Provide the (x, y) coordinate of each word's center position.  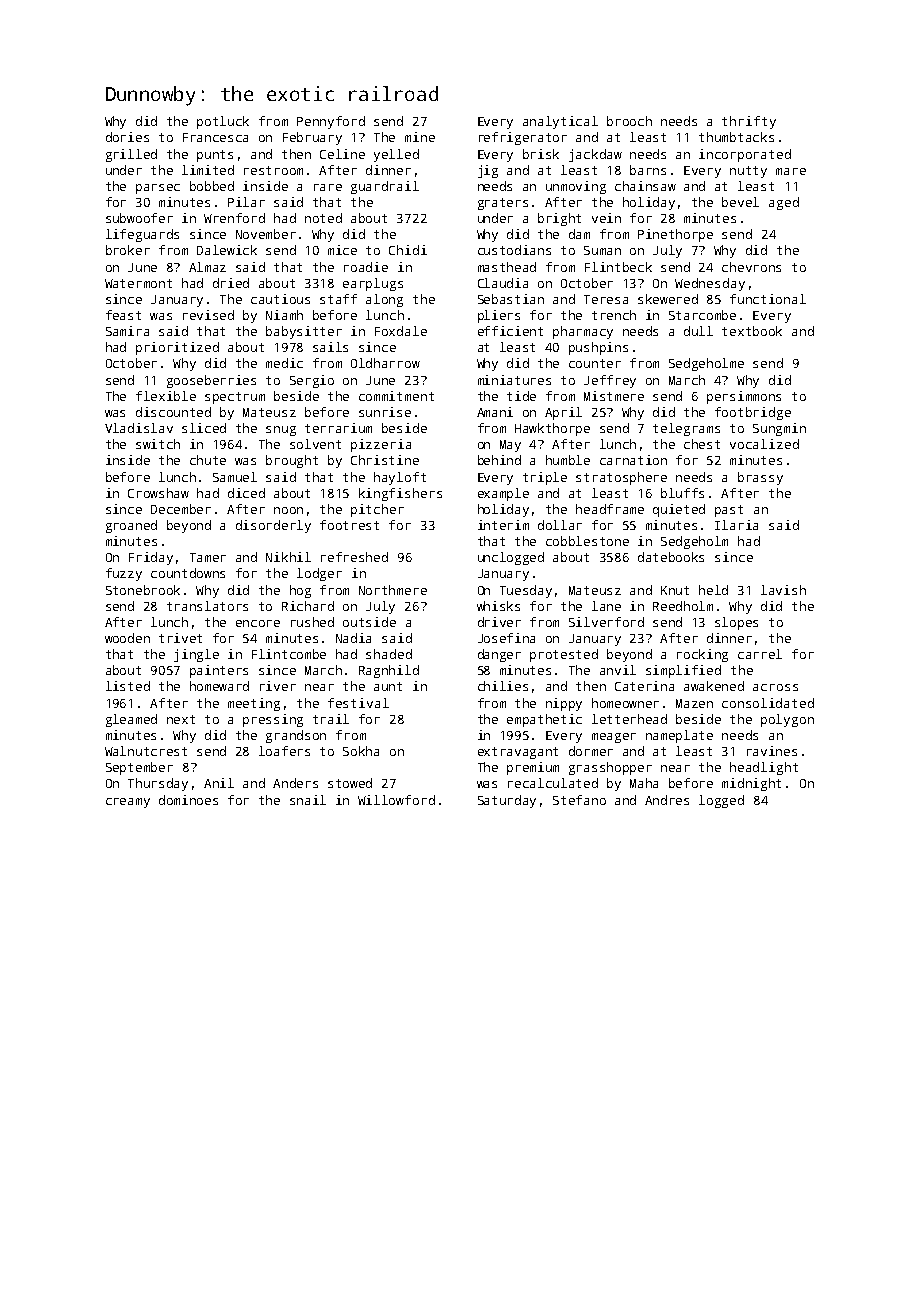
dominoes (188, 800)
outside (369, 622)
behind (499, 460)
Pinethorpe (675, 235)
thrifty (749, 122)
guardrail (385, 187)
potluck (223, 122)
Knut (675, 590)
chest (702, 444)
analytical (560, 122)
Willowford (396, 800)
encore (258, 623)
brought (292, 461)
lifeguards (142, 235)
